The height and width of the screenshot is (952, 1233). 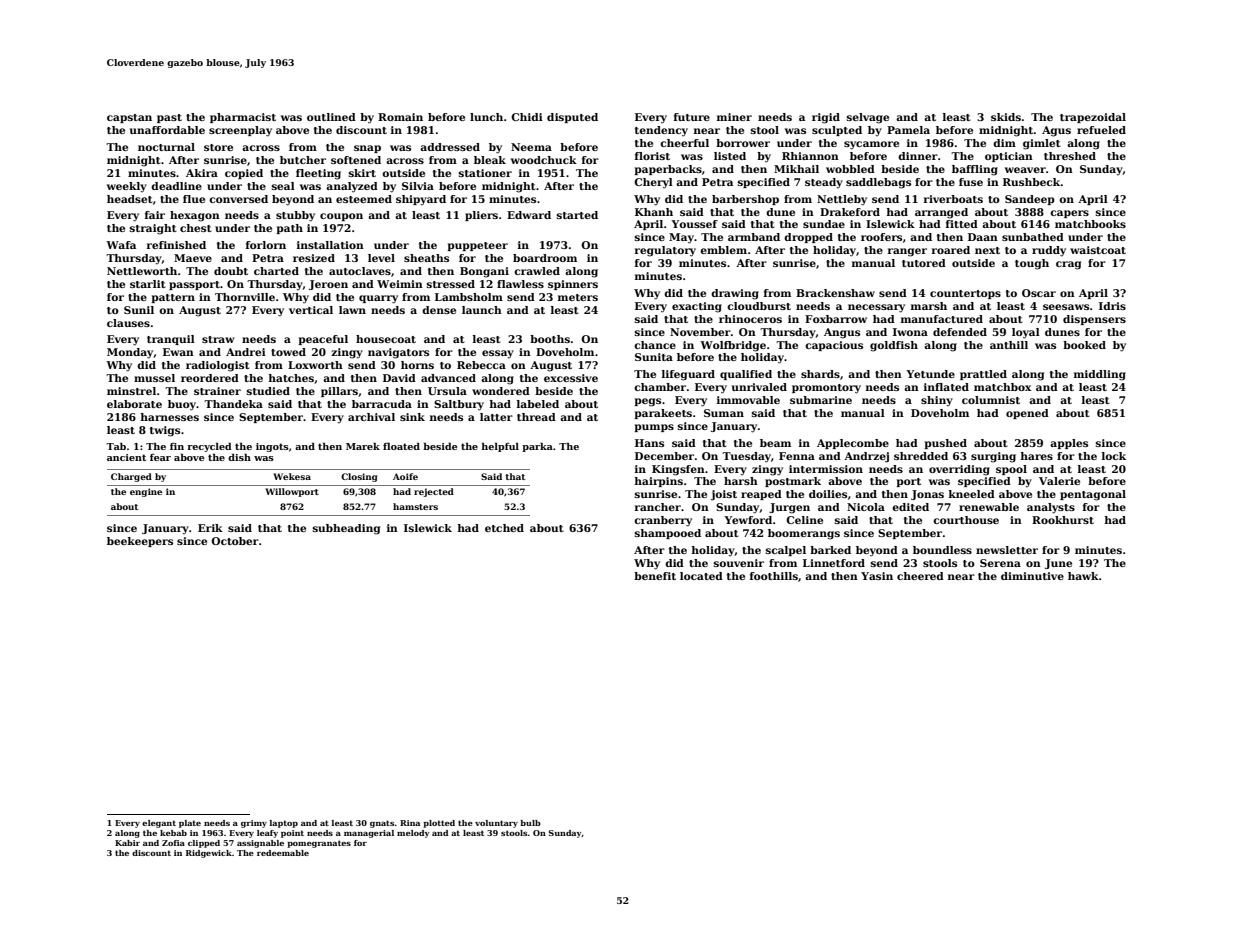 I want to click on pomegranates, so click(x=319, y=844).
